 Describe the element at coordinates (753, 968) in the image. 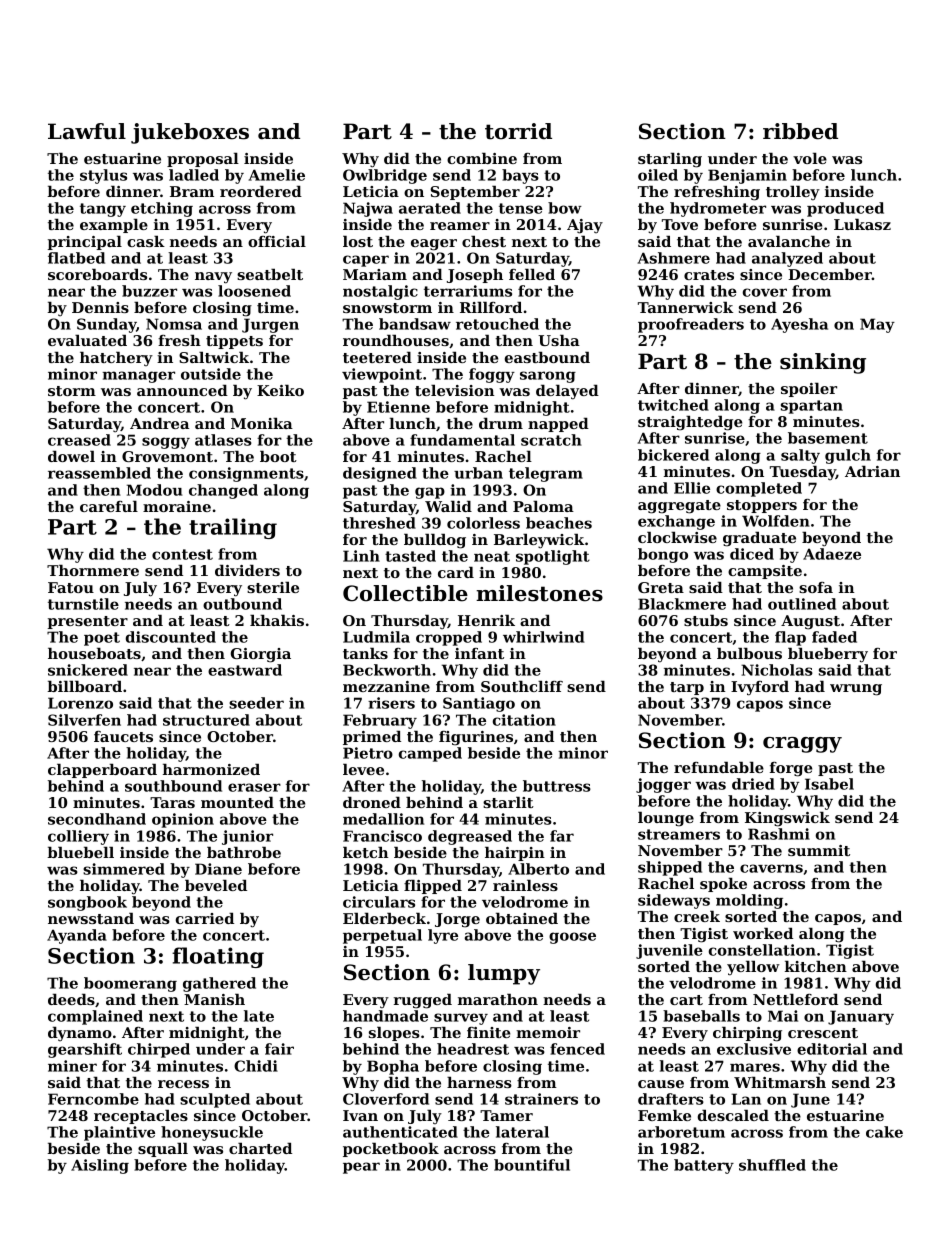

I see `yellow` at that location.
